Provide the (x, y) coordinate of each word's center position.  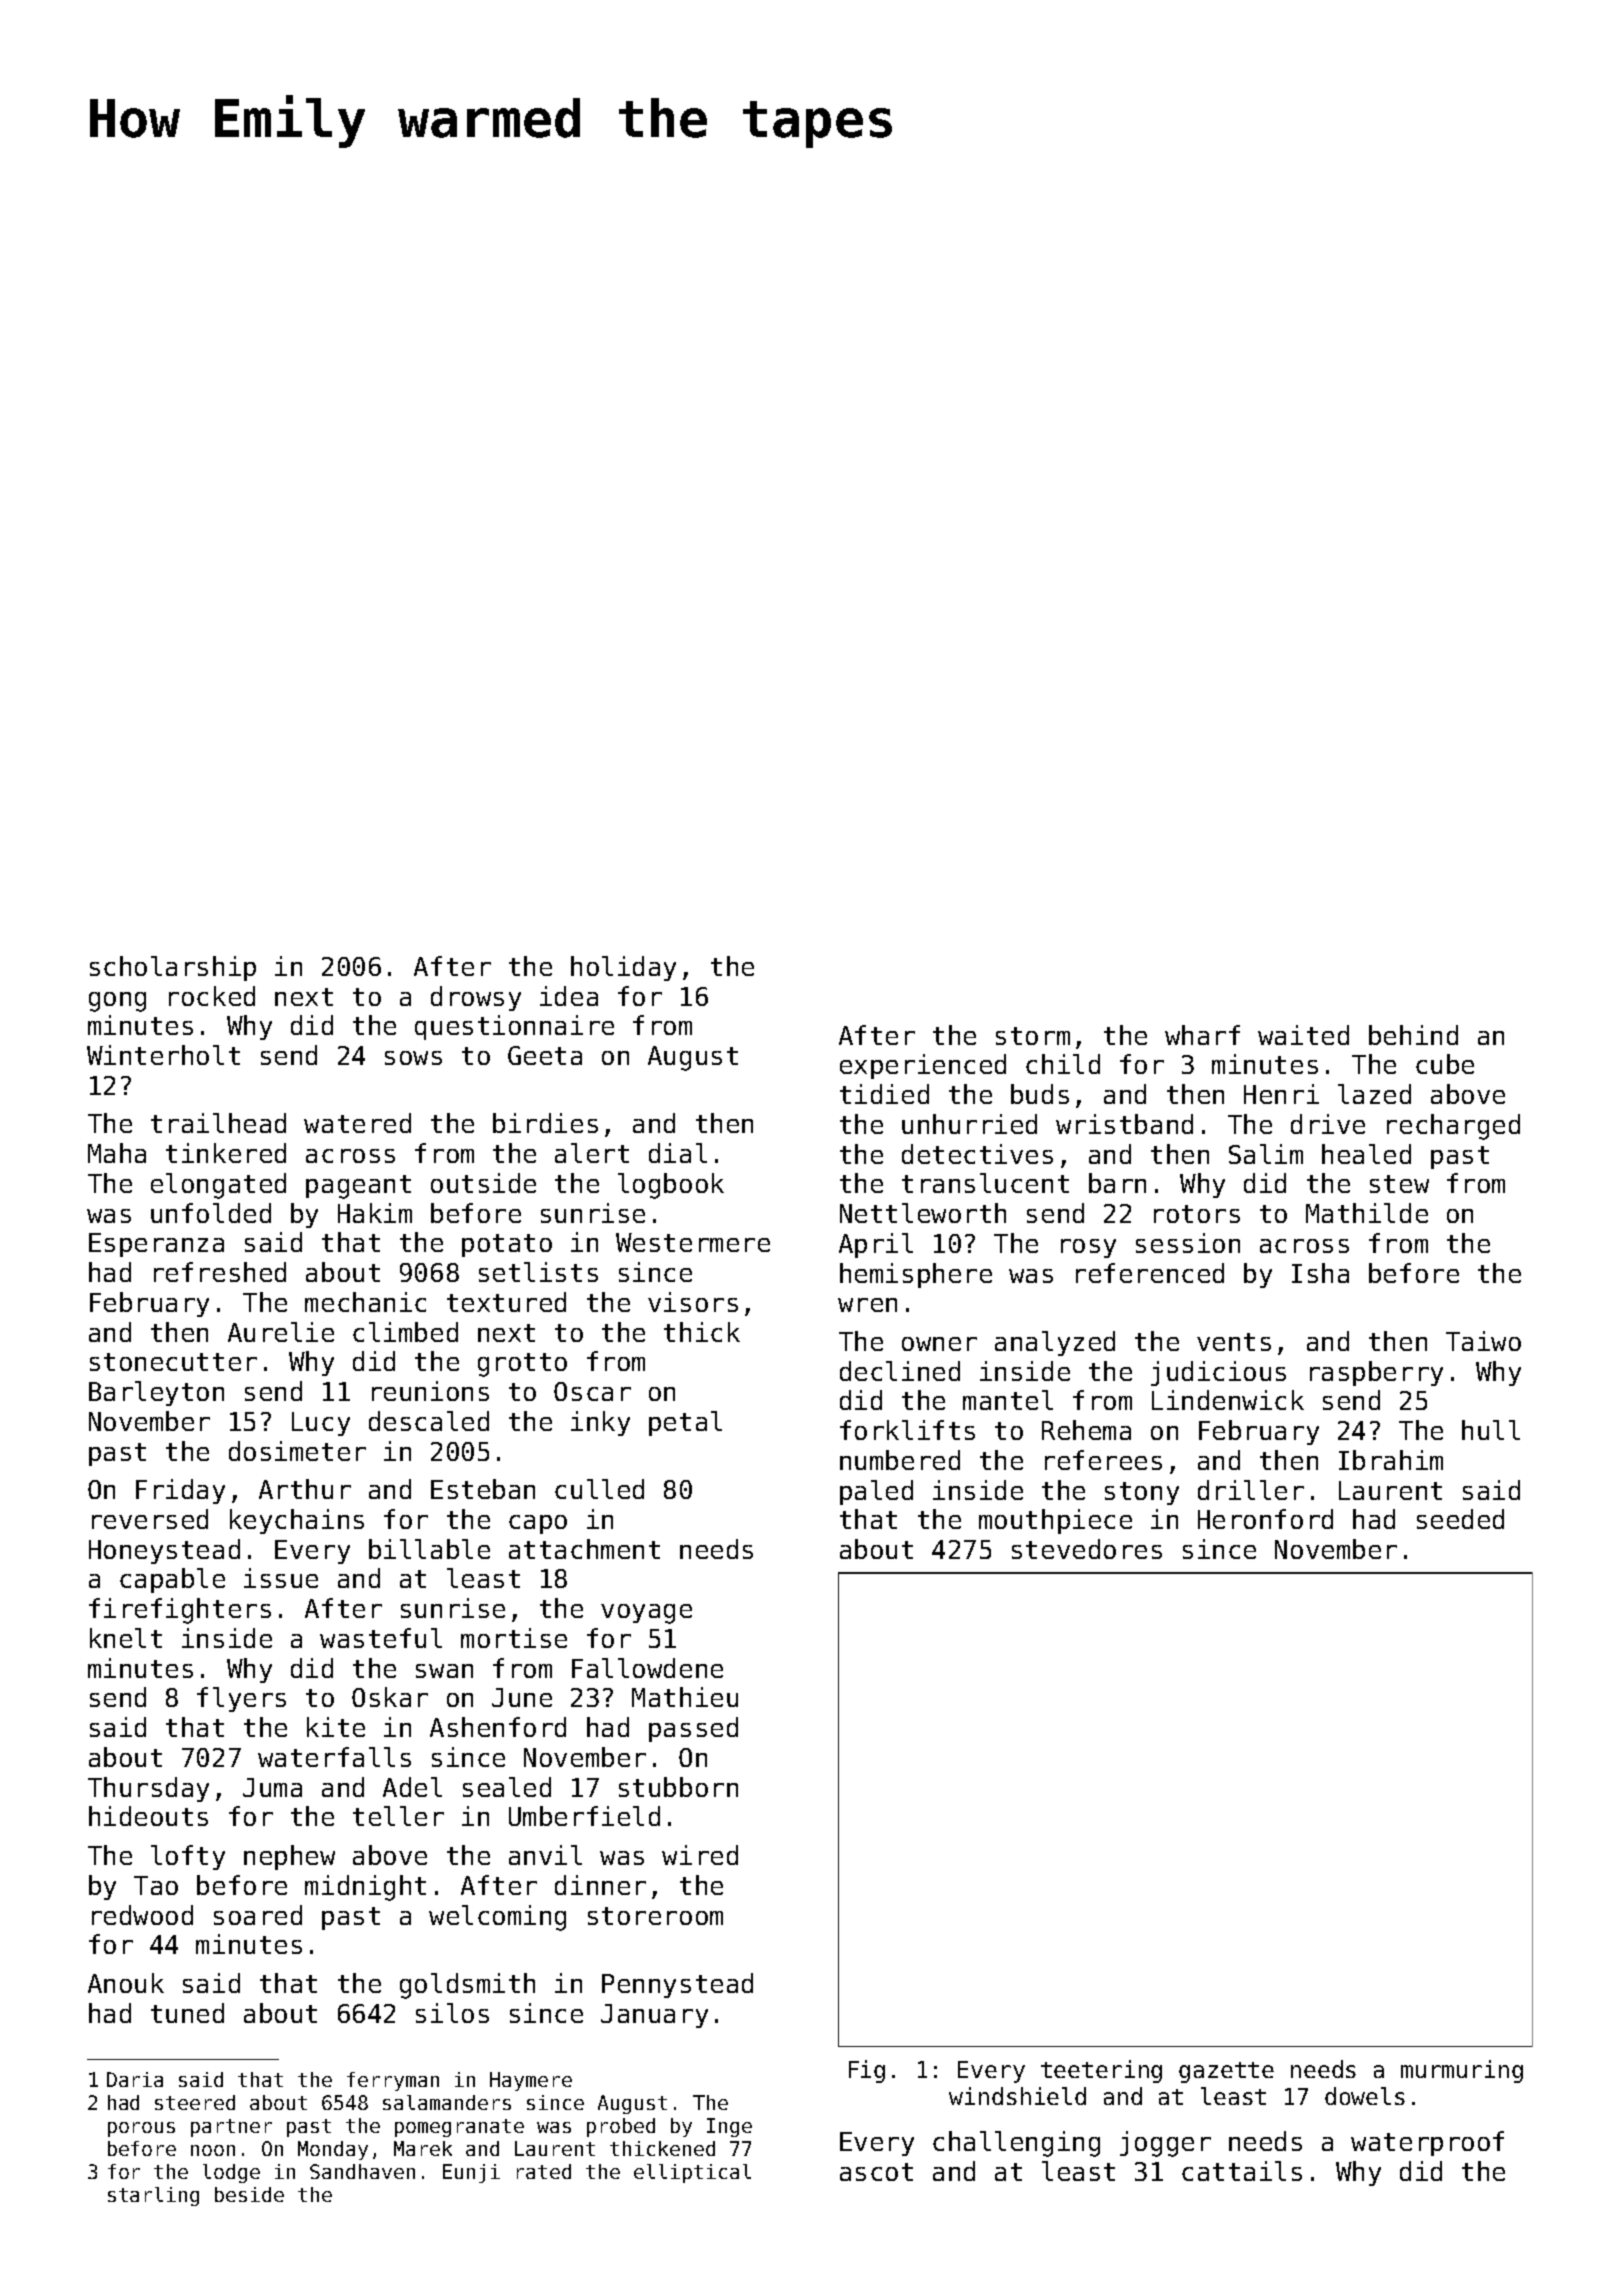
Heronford (1265, 1519)
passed (693, 1729)
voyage (646, 1614)
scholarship (173, 968)
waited (1303, 1035)
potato (507, 1245)
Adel (412, 1787)
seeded (1460, 1519)
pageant (358, 1187)
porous (141, 2129)
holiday (623, 968)
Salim (1266, 1154)
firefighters (180, 1611)
